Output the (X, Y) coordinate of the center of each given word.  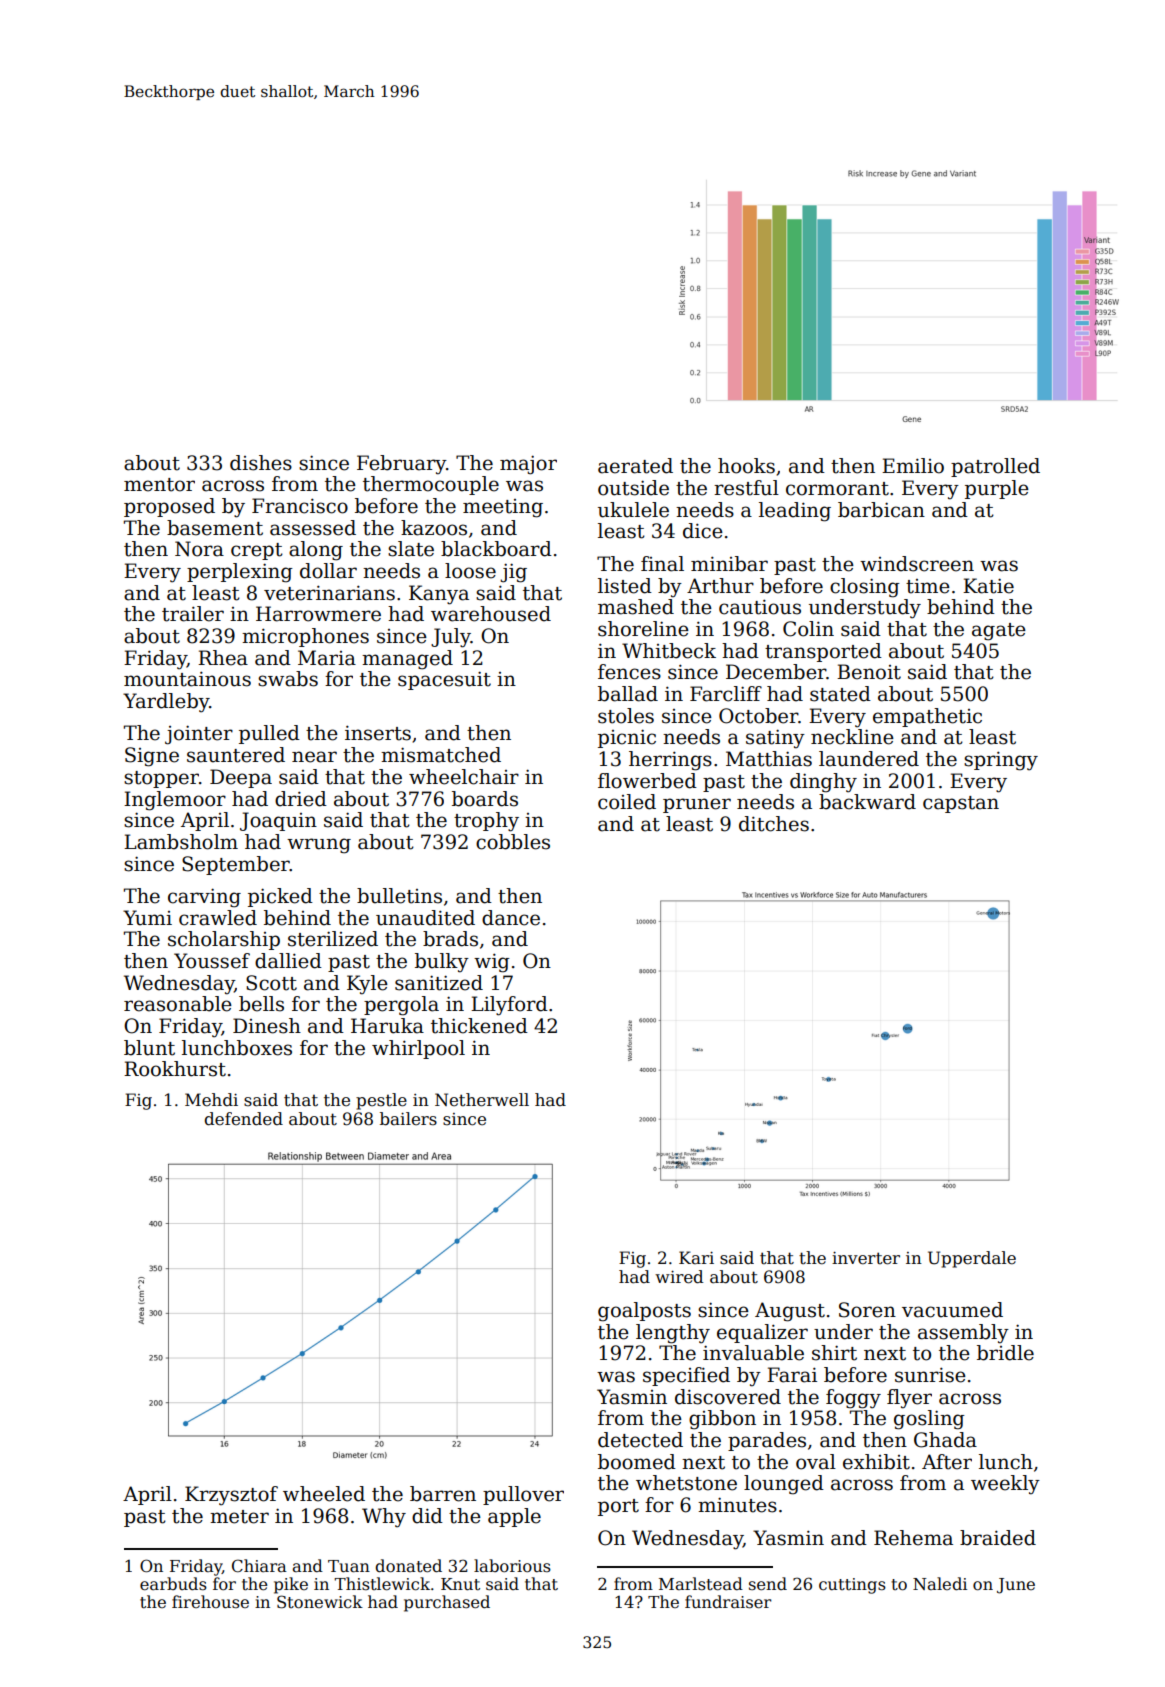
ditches (774, 824)
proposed (169, 507)
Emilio (913, 466)
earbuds (173, 1584)
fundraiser (728, 1602)
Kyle (367, 985)
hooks (746, 466)
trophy (486, 822)
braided (998, 1538)
